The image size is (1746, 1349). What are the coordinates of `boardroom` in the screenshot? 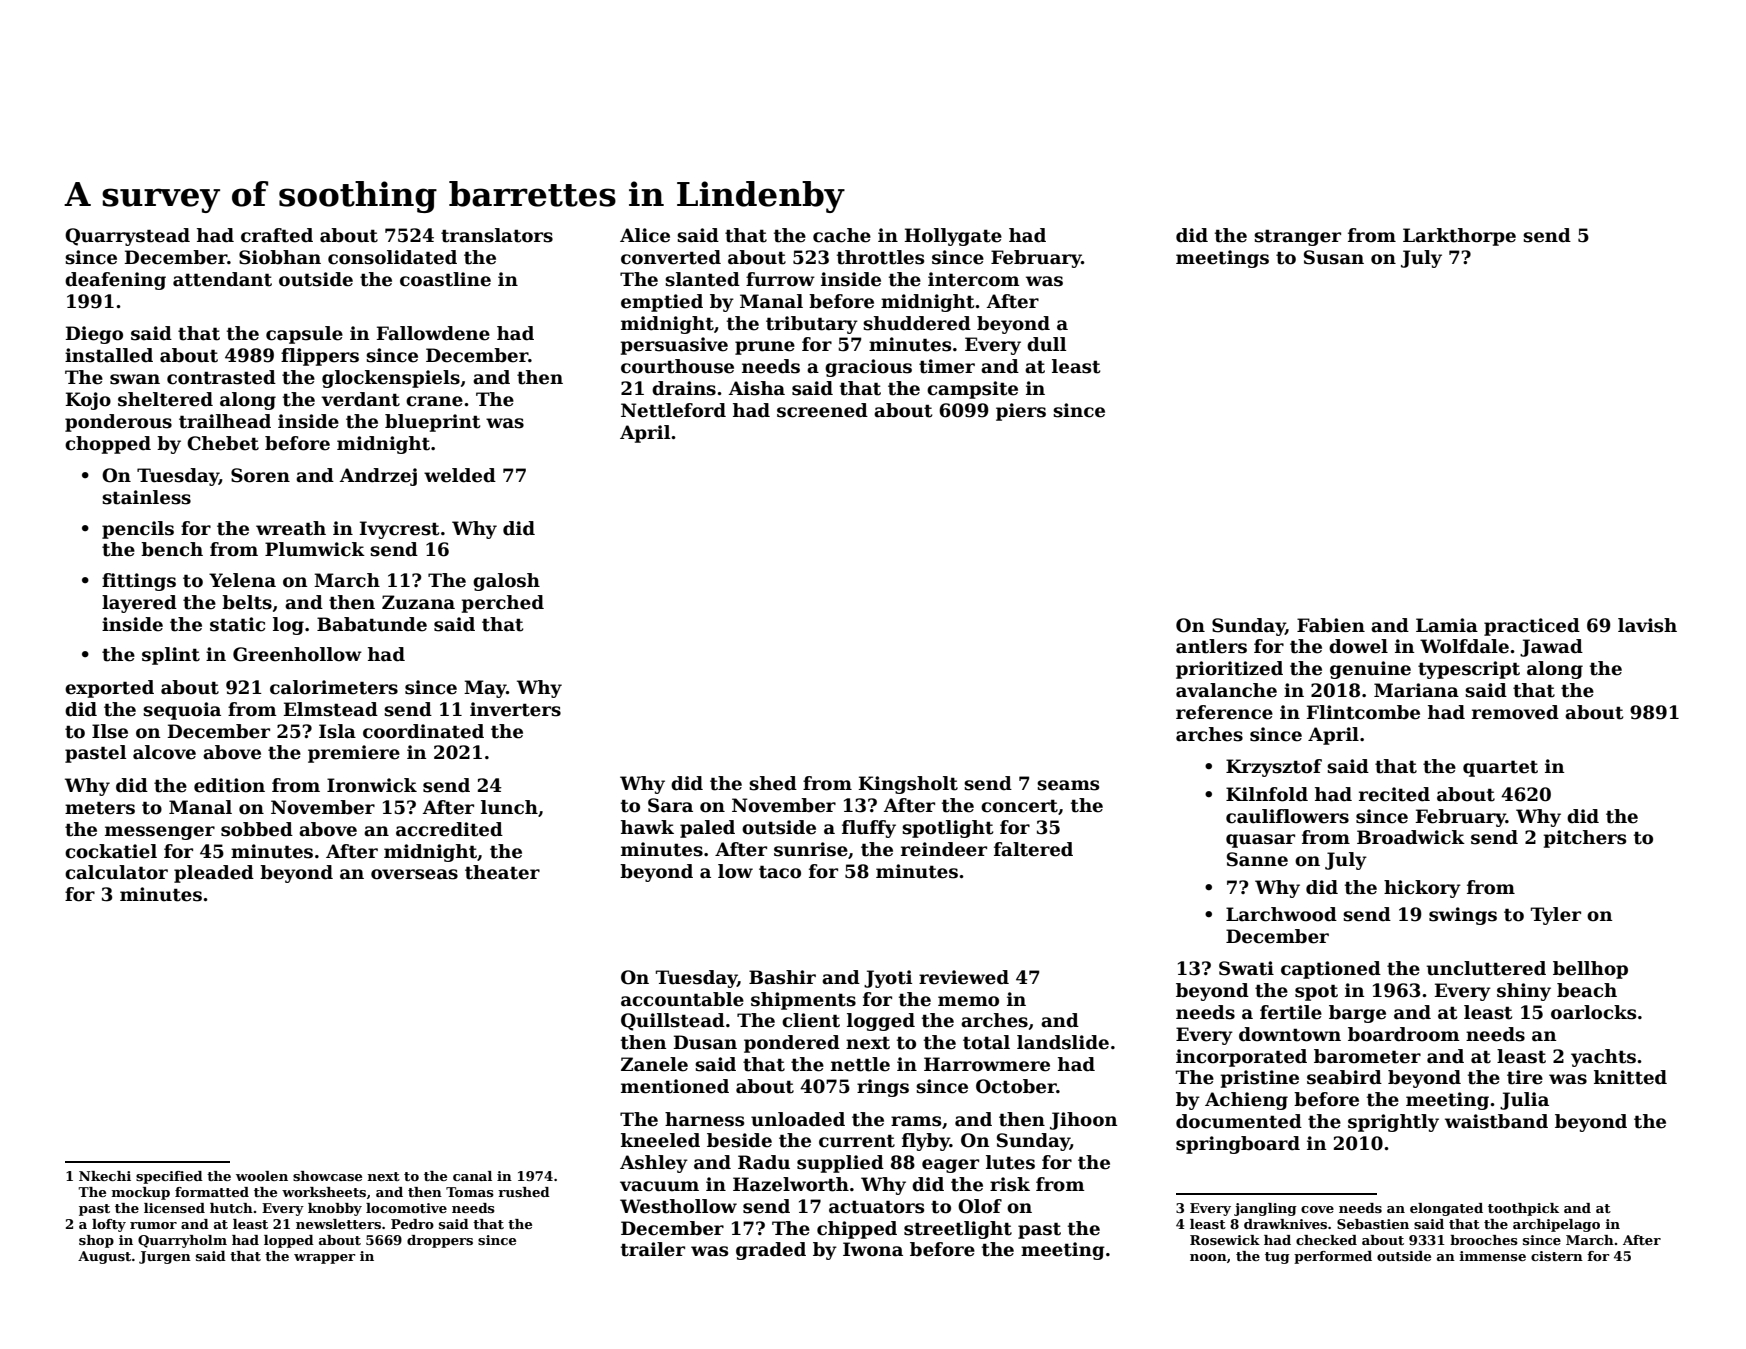 It's located at (1404, 1034).
